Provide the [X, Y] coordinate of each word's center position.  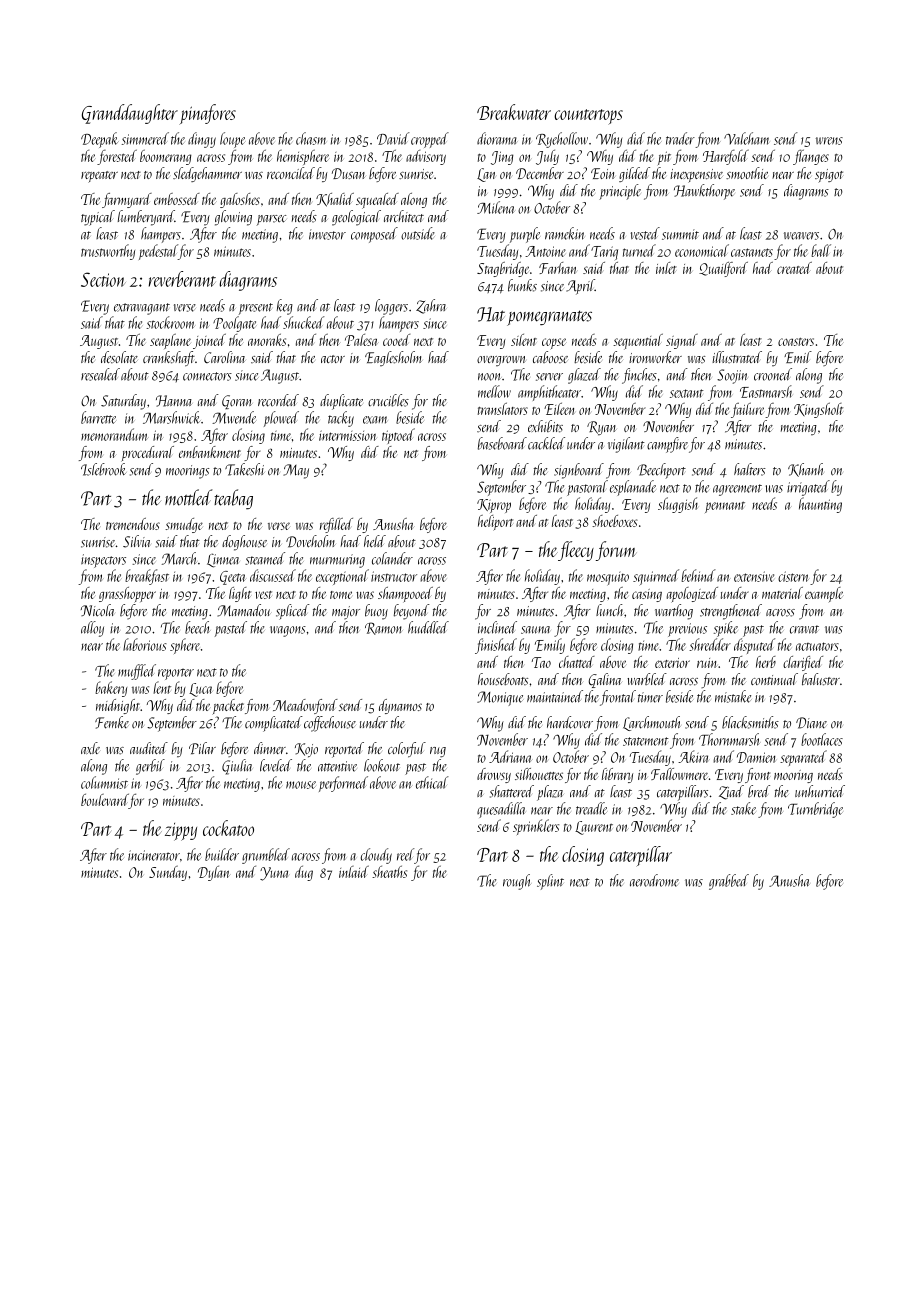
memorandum [114, 434]
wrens [829, 141]
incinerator [154, 855]
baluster [821, 679]
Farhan [557, 268]
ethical [432, 782]
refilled [336, 525]
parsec [271, 220]
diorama [497, 138]
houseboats [503, 679]
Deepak [100, 140]
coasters [796, 342]
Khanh [805, 470]
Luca [201, 690]
